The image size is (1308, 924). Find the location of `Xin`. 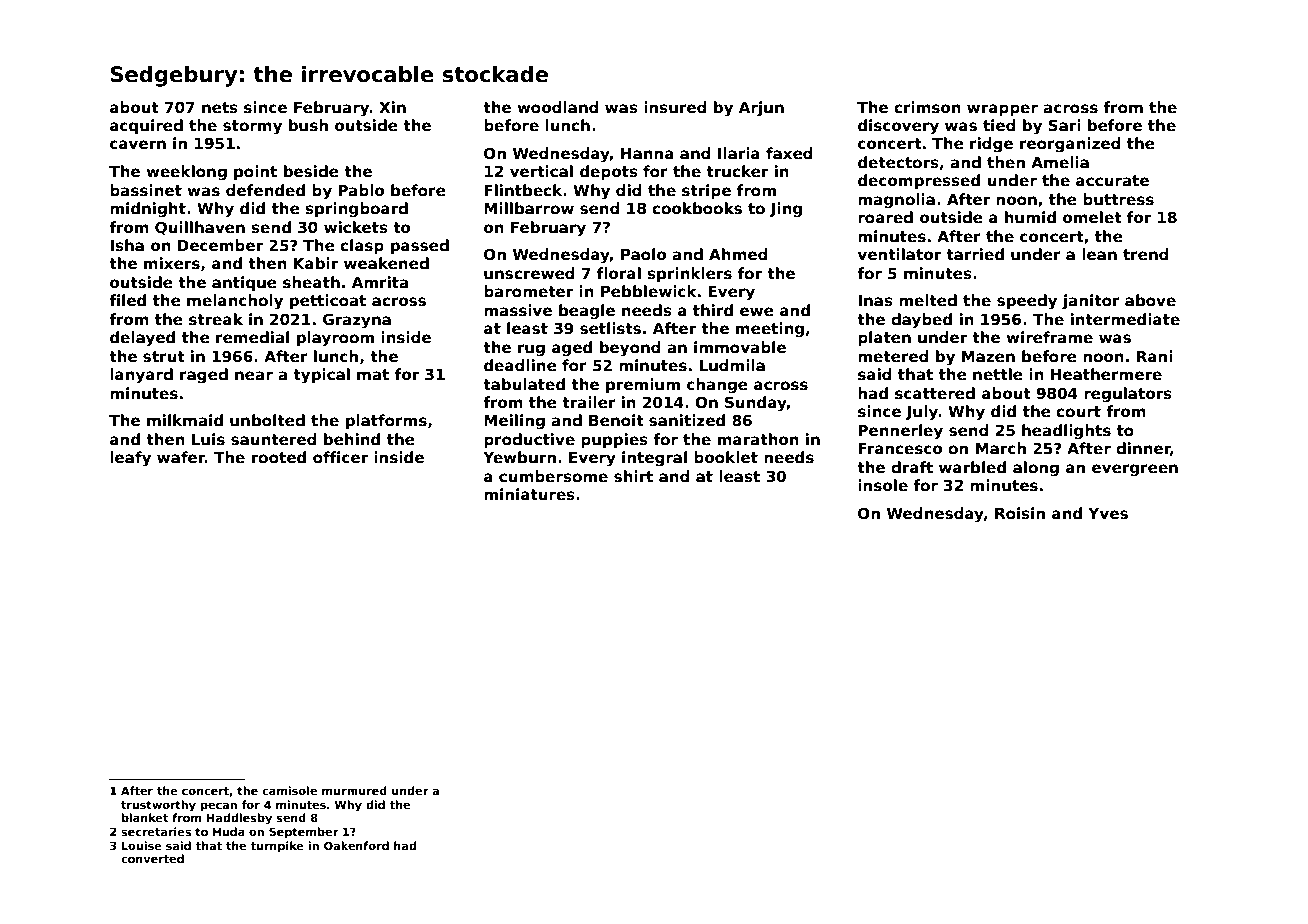

Xin is located at coordinates (392, 107).
